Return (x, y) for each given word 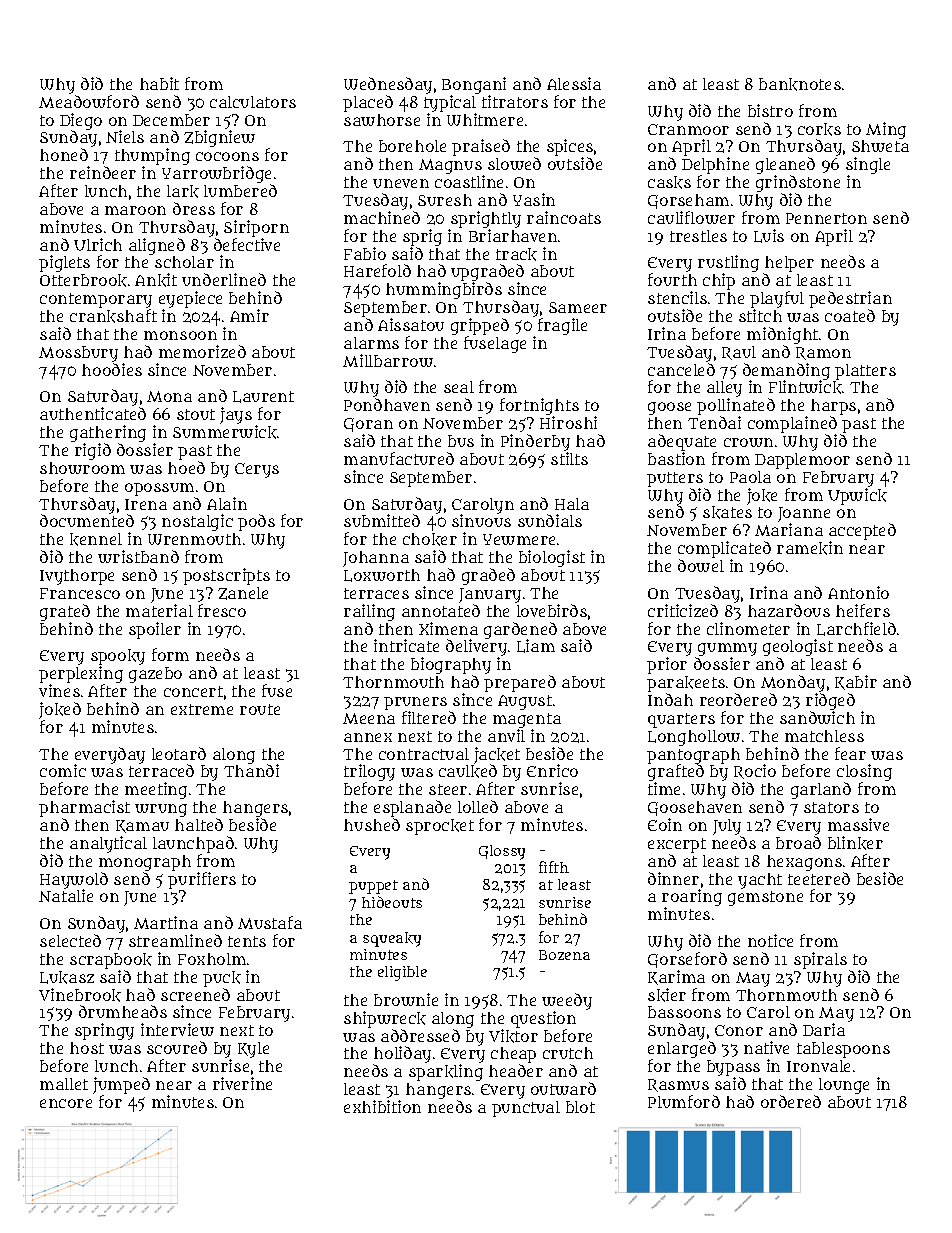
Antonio (858, 592)
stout (196, 414)
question (543, 1019)
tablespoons (843, 1050)
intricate (406, 645)
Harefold (377, 270)
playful (777, 299)
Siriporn (256, 228)
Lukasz (67, 977)
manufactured (399, 458)
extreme (202, 709)
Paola (750, 477)
